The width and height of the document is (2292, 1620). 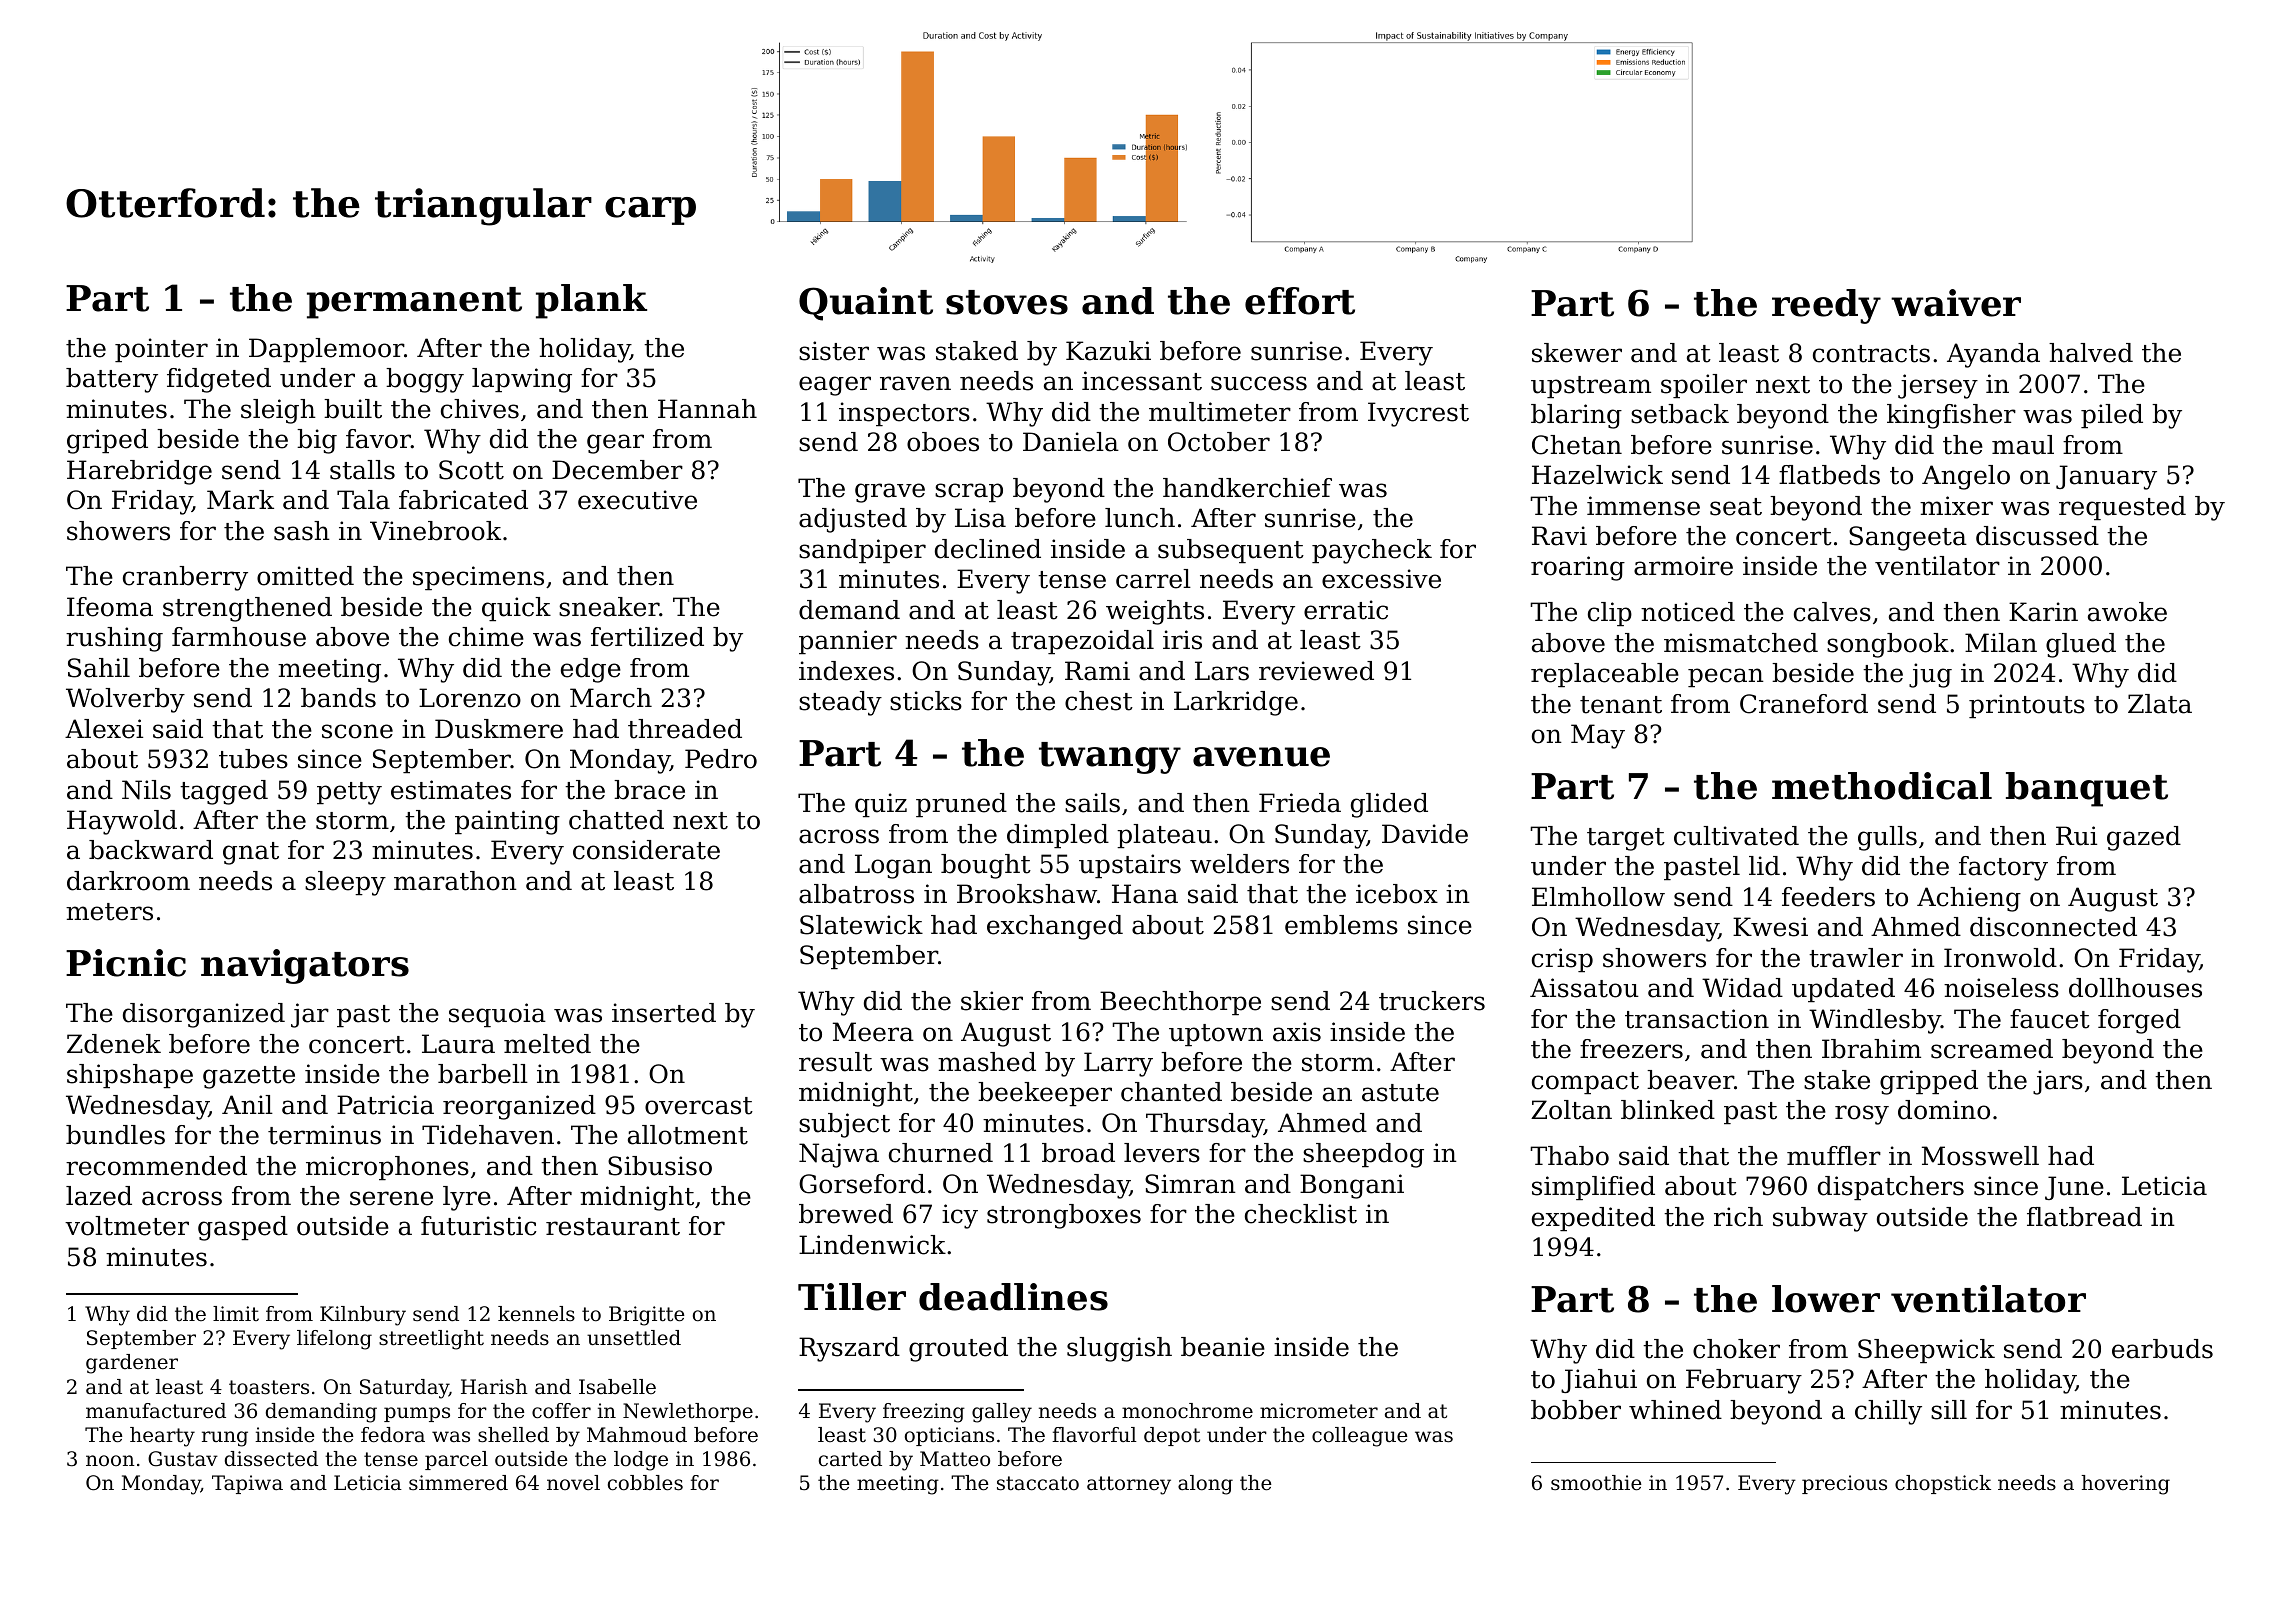 I want to click on Logan, so click(x=893, y=866).
